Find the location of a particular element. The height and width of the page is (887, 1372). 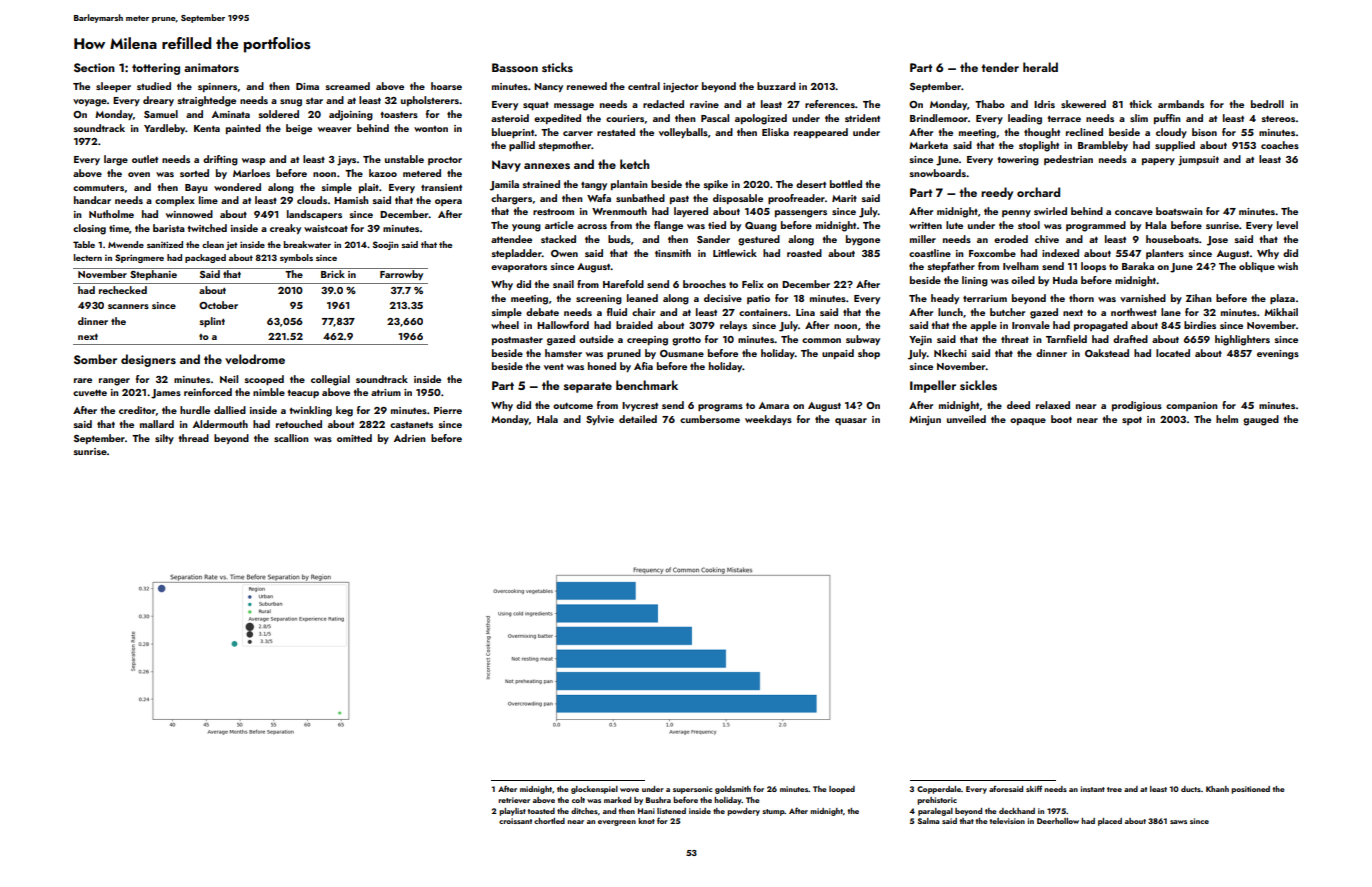

renewed is located at coordinates (587, 86).
